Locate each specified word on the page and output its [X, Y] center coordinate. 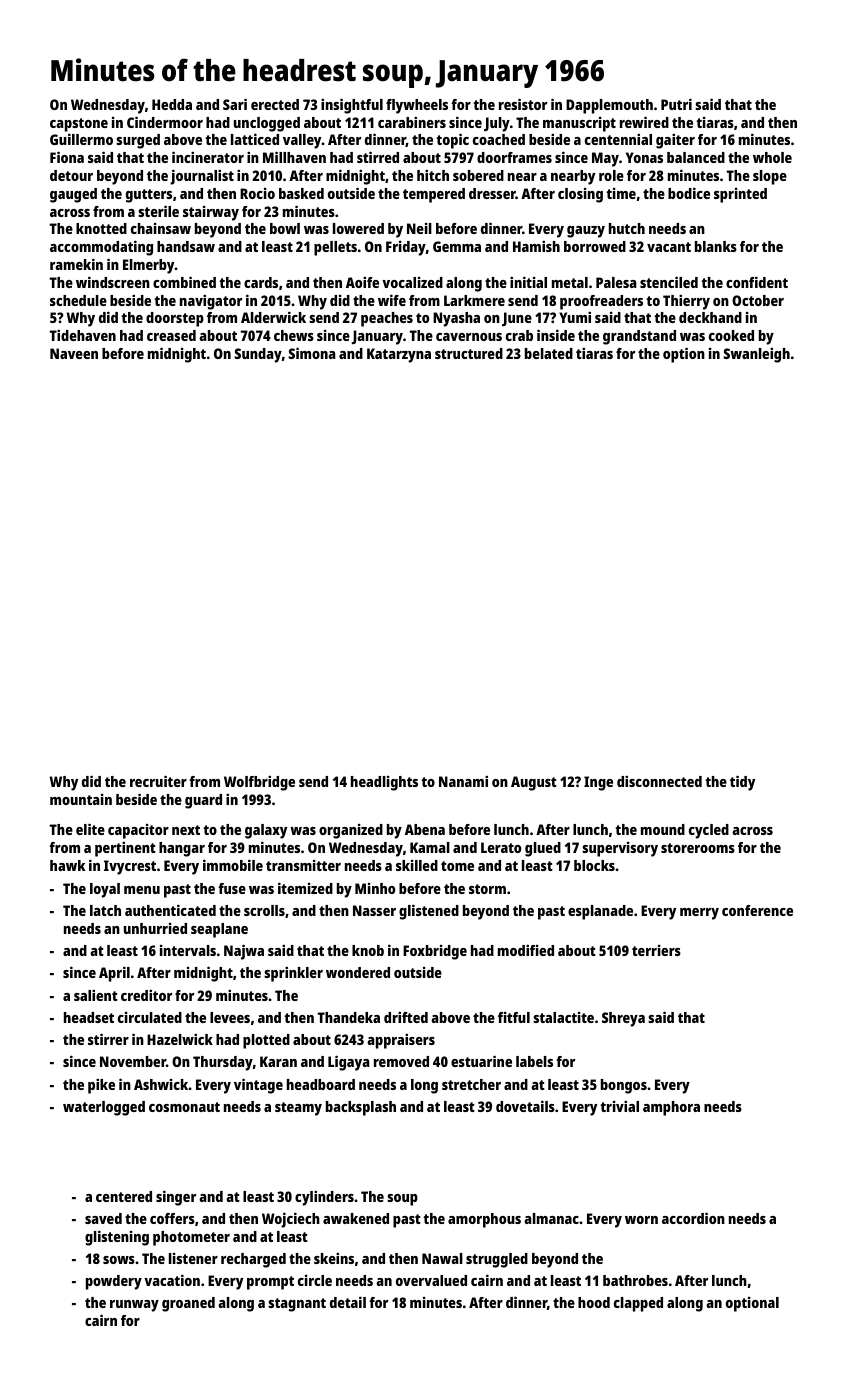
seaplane [219, 930]
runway [134, 1306]
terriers [656, 950]
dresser [492, 193]
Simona [311, 353]
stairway [211, 213]
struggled [497, 1260]
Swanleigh [756, 355]
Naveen [74, 353]
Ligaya [348, 1063]
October [758, 300]
